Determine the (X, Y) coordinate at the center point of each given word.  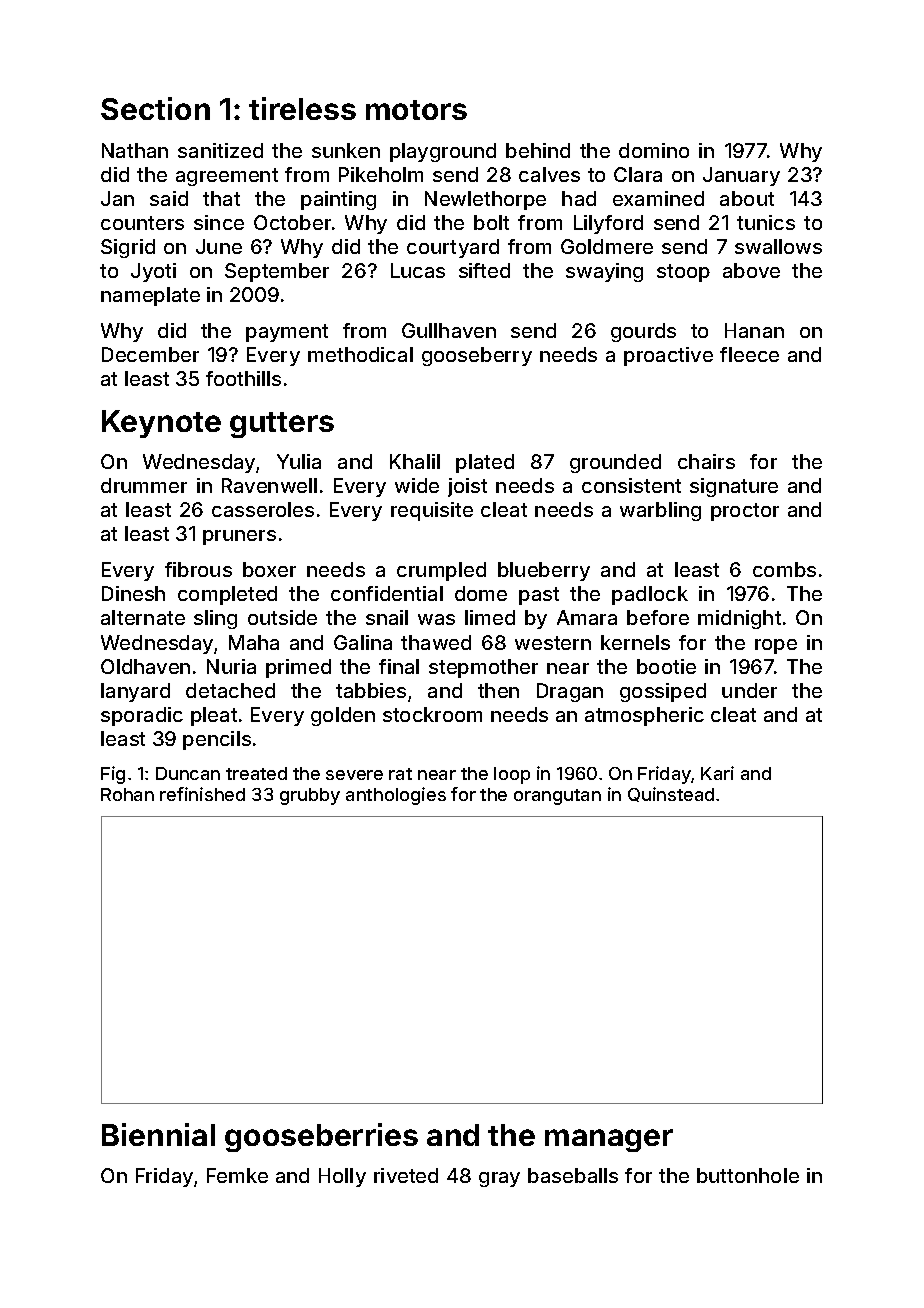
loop (512, 775)
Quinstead (671, 794)
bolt (491, 222)
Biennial (158, 1134)
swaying (604, 272)
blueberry (544, 571)
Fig (113, 775)
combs (784, 569)
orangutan (557, 797)
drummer (144, 485)
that (221, 198)
